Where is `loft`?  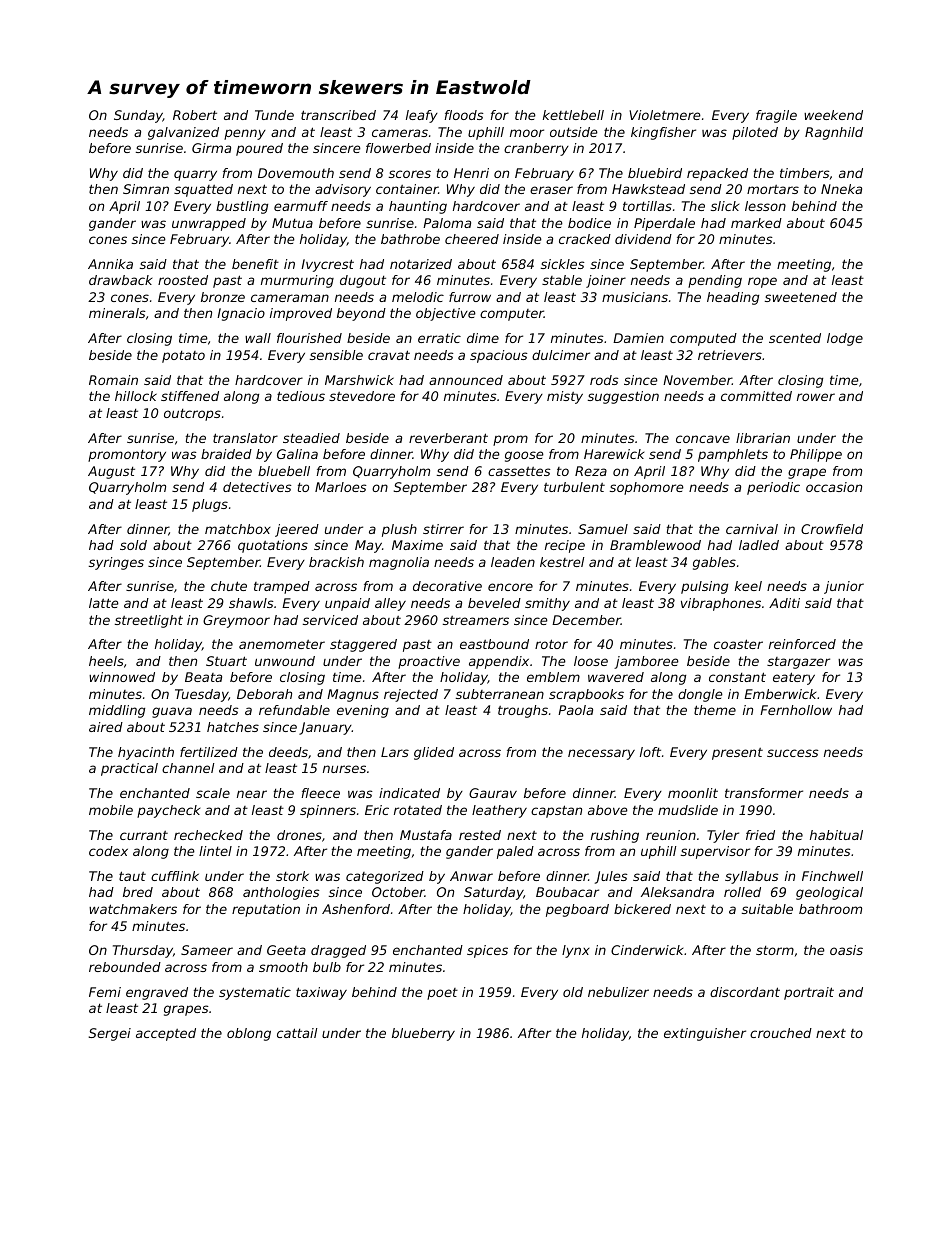
loft is located at coordinates (650, 752).
